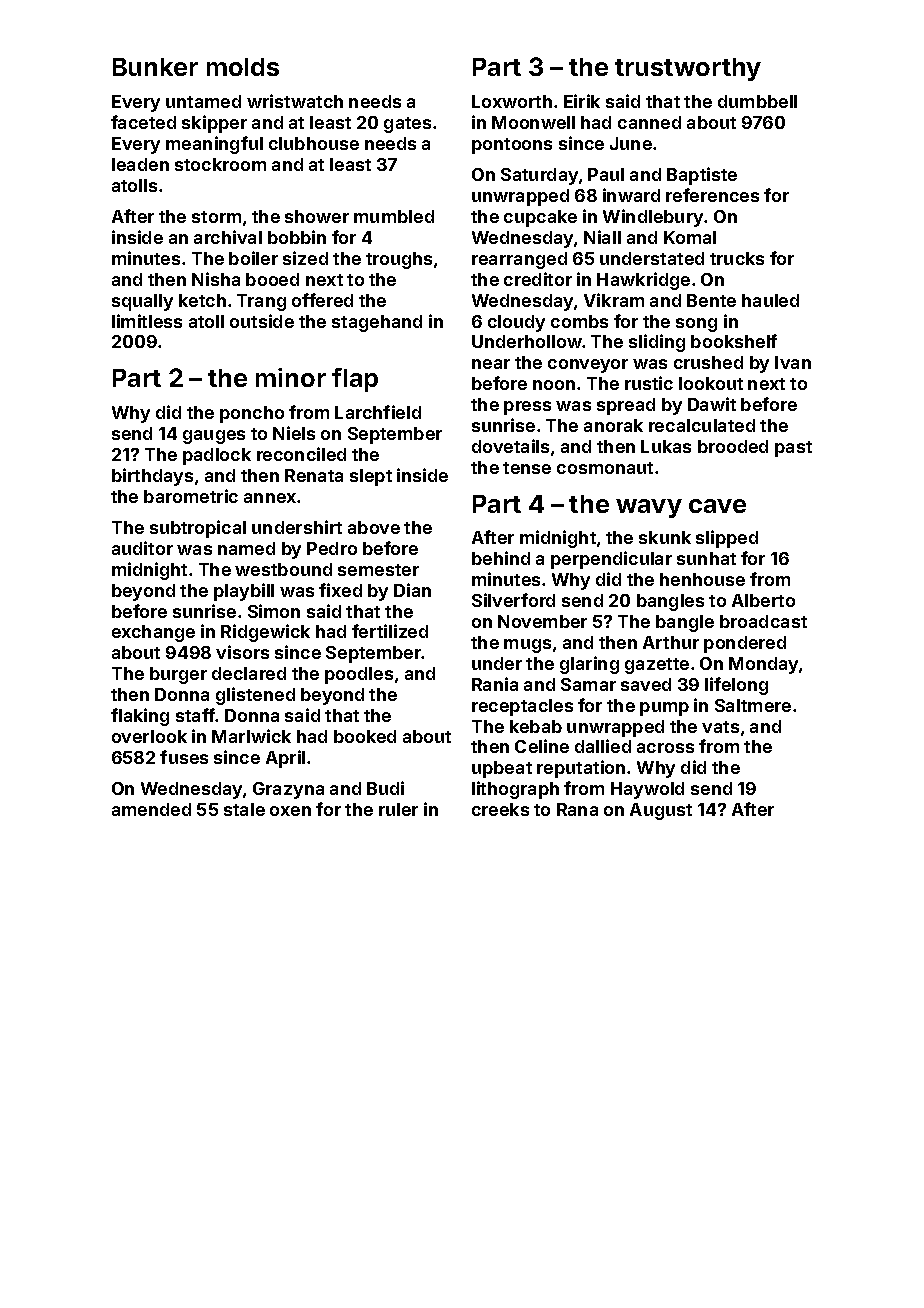  Describe the element at coordinates (385, 788) in the screenshot. I see `Budi` at that location.
